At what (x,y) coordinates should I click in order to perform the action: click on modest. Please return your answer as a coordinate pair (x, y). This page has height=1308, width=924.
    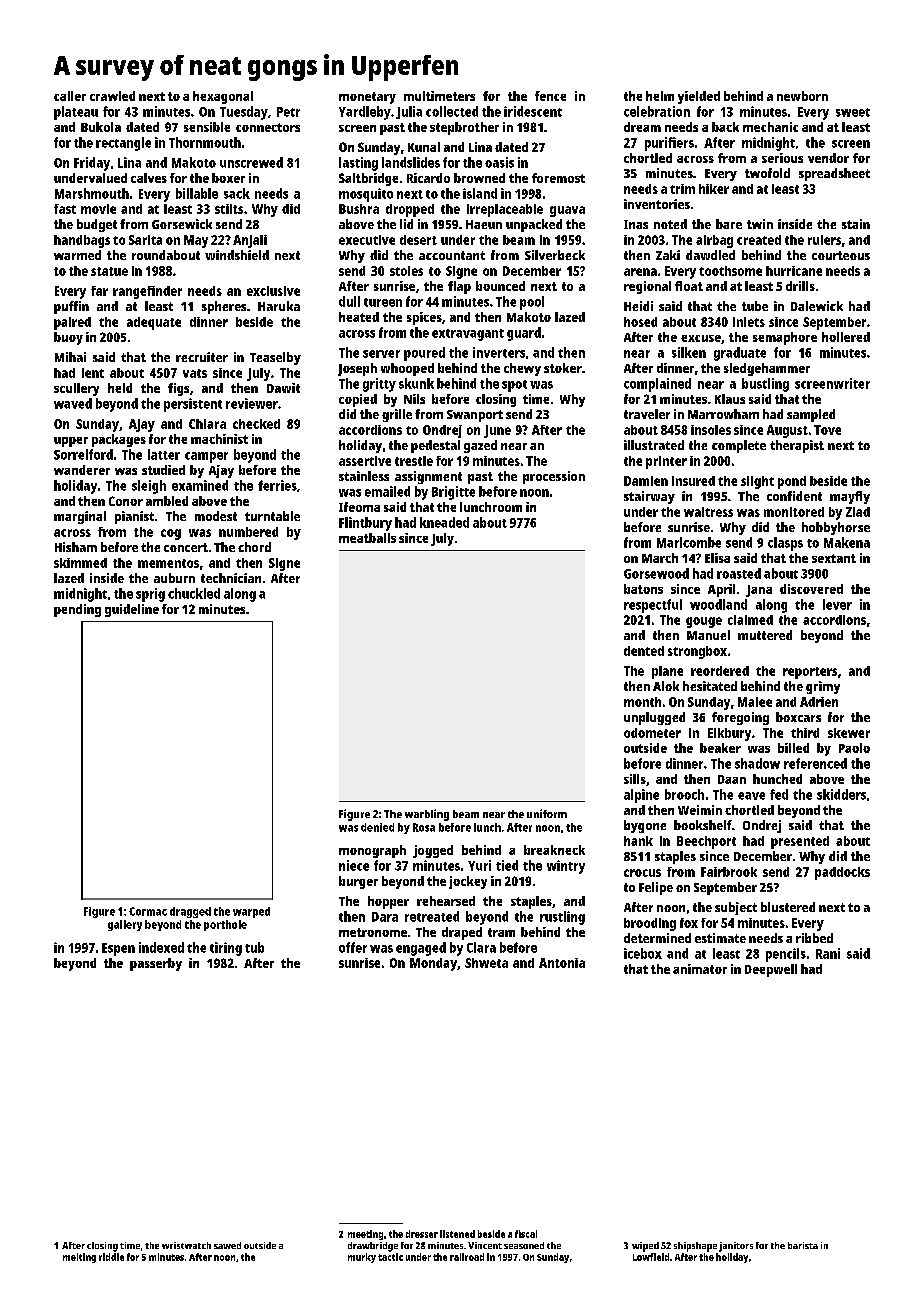
    Looking at the image, I should click on (216, 516).
